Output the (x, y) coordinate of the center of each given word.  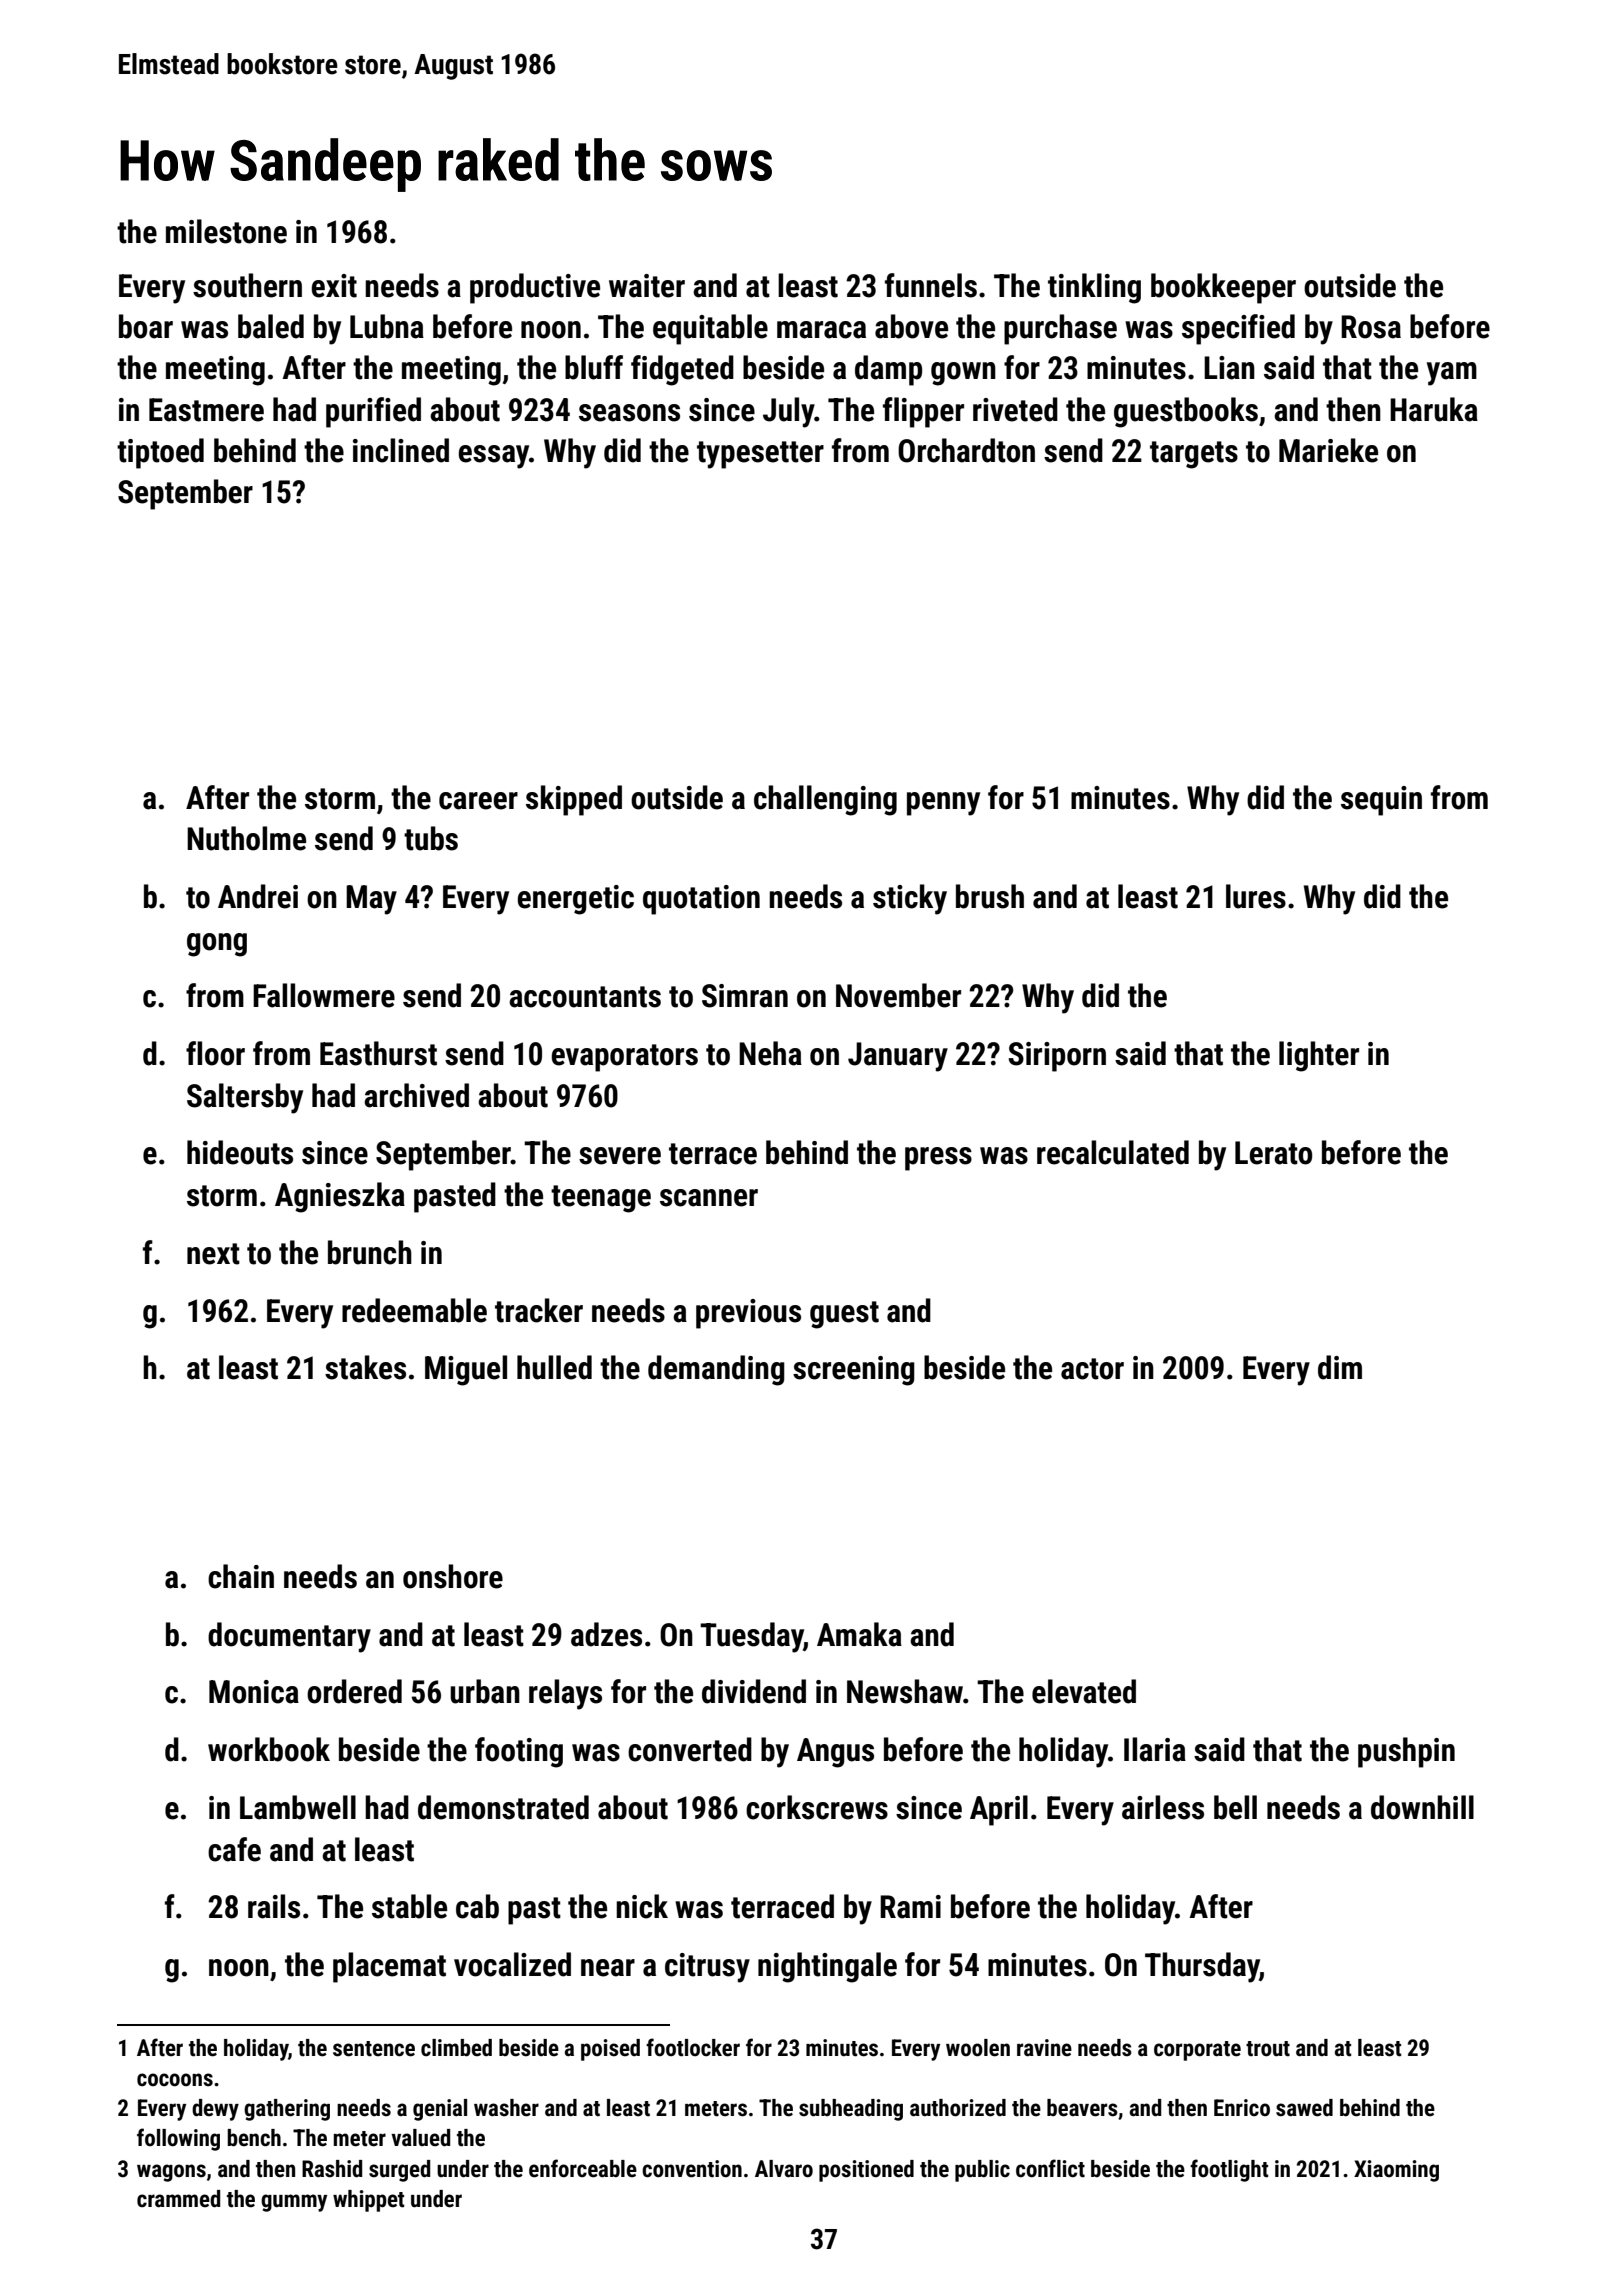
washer (506, 2108)
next (213, 1254)
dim (1340, 1367)
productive (535, 288)
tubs (431, 838)
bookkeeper (1223, 288)
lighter (1319, 1056)
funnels (931, 285)
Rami (910, 1907)
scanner (709, 1198)
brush (990, 896)
